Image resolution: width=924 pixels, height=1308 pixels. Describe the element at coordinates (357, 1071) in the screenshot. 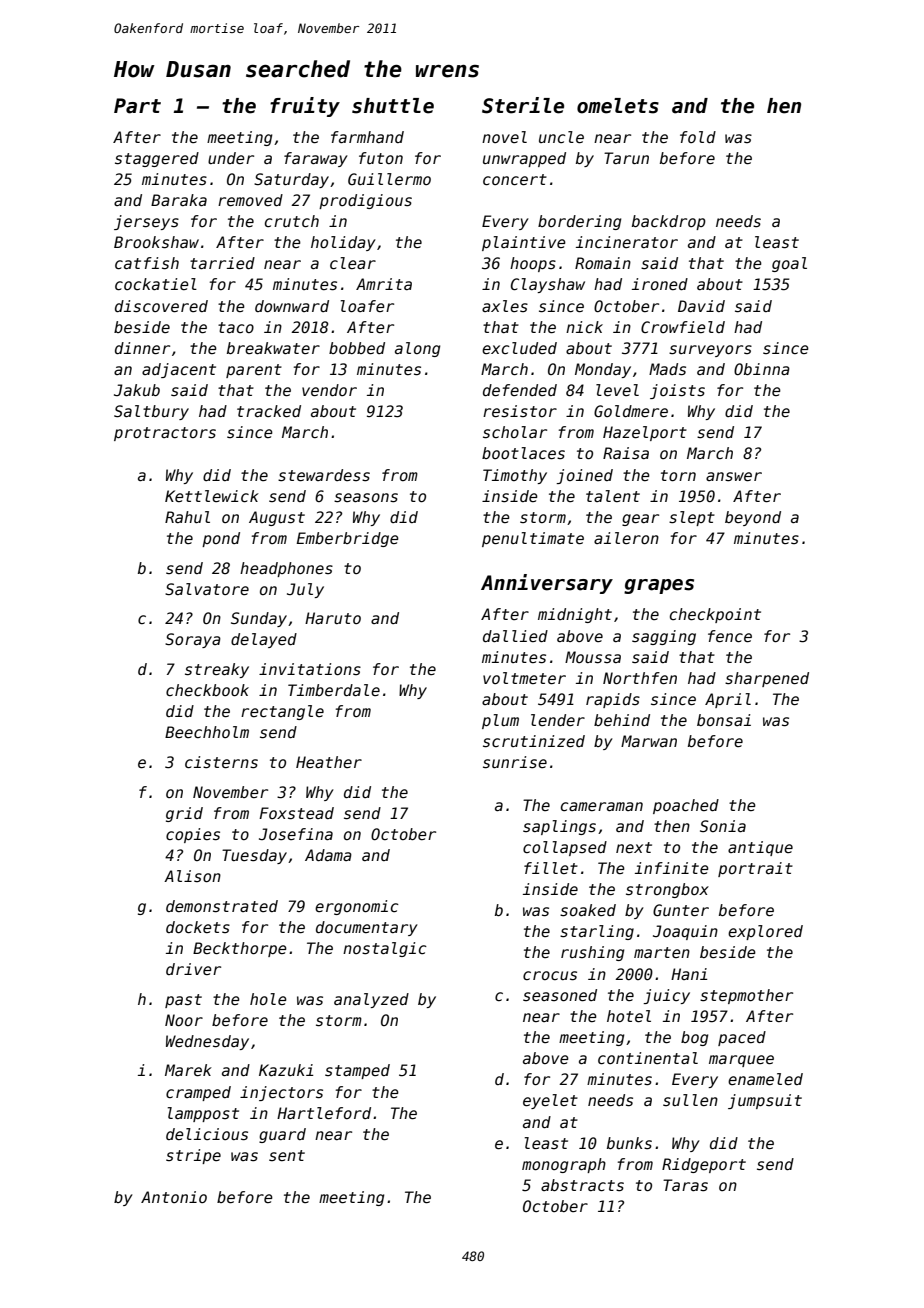

I see `stamped` at that location.
